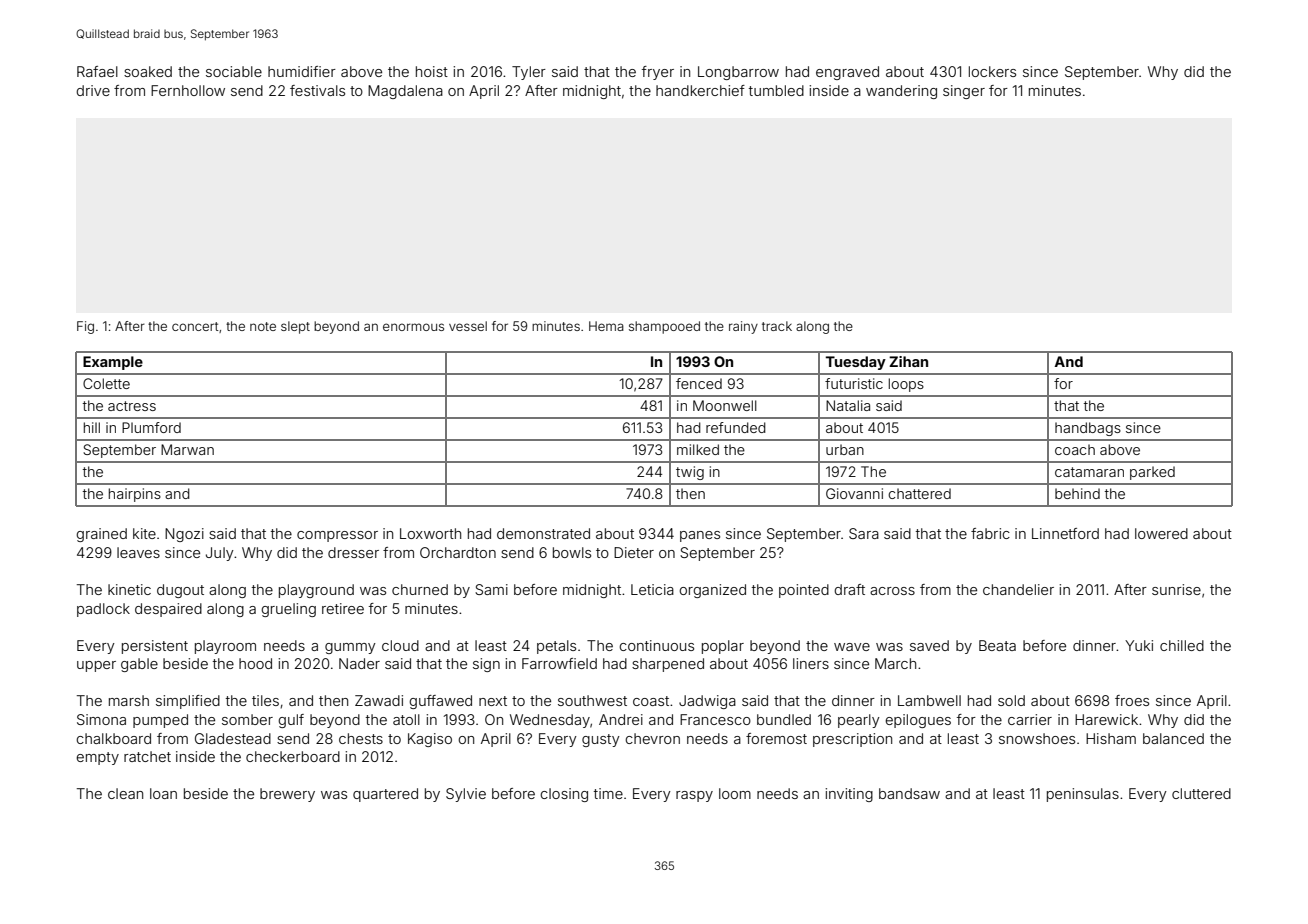  What do you see at coordinates (529, 73) in the screenshot?
I see `Tyler` at bounding box center [529, 73].
